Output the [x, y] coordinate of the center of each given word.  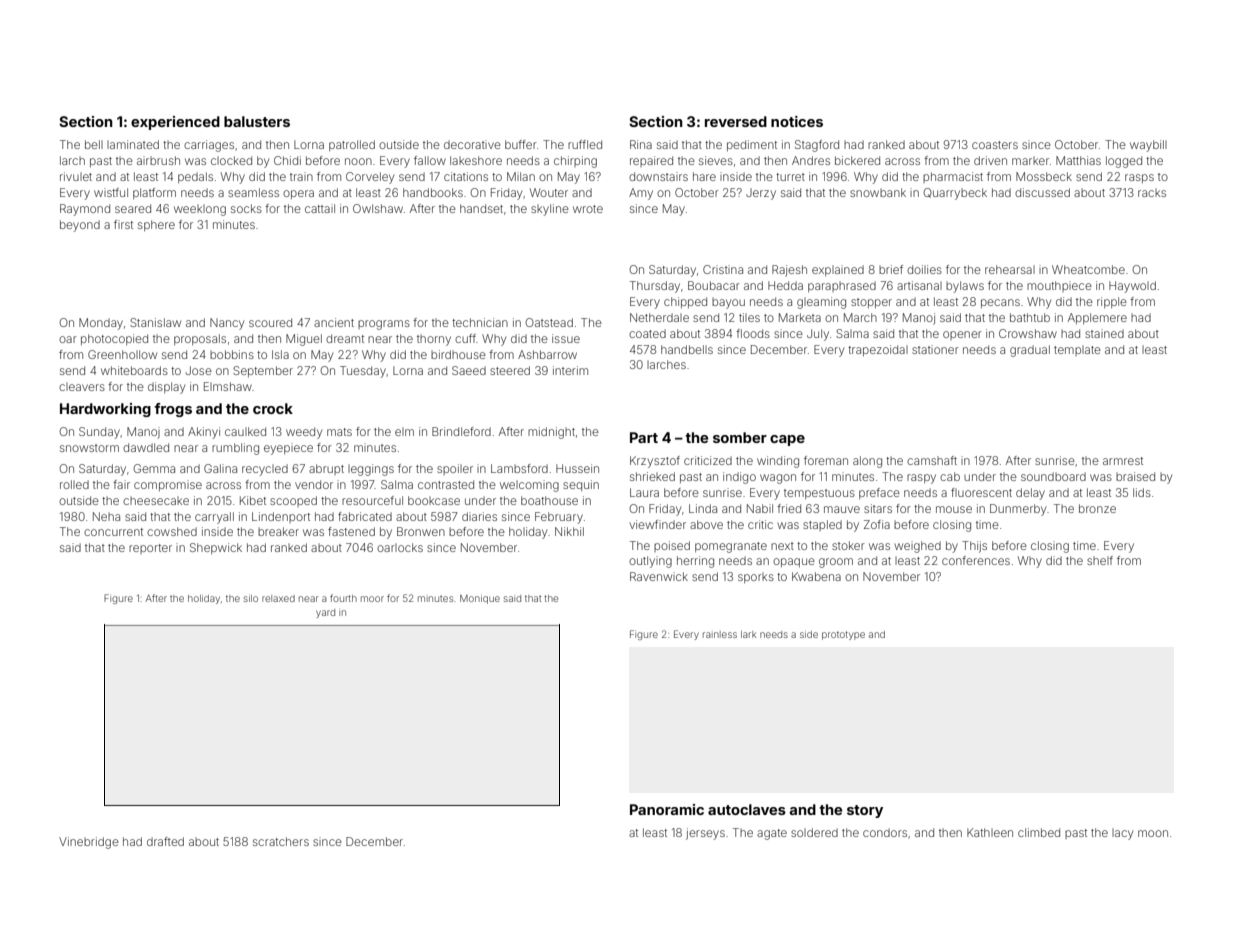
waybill [1148, 146]
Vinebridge [89, 843]
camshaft [932, 460]
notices [797, 121]
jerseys [705, 834]
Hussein [577, 468]
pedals [195, 177]
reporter [150, 549]
